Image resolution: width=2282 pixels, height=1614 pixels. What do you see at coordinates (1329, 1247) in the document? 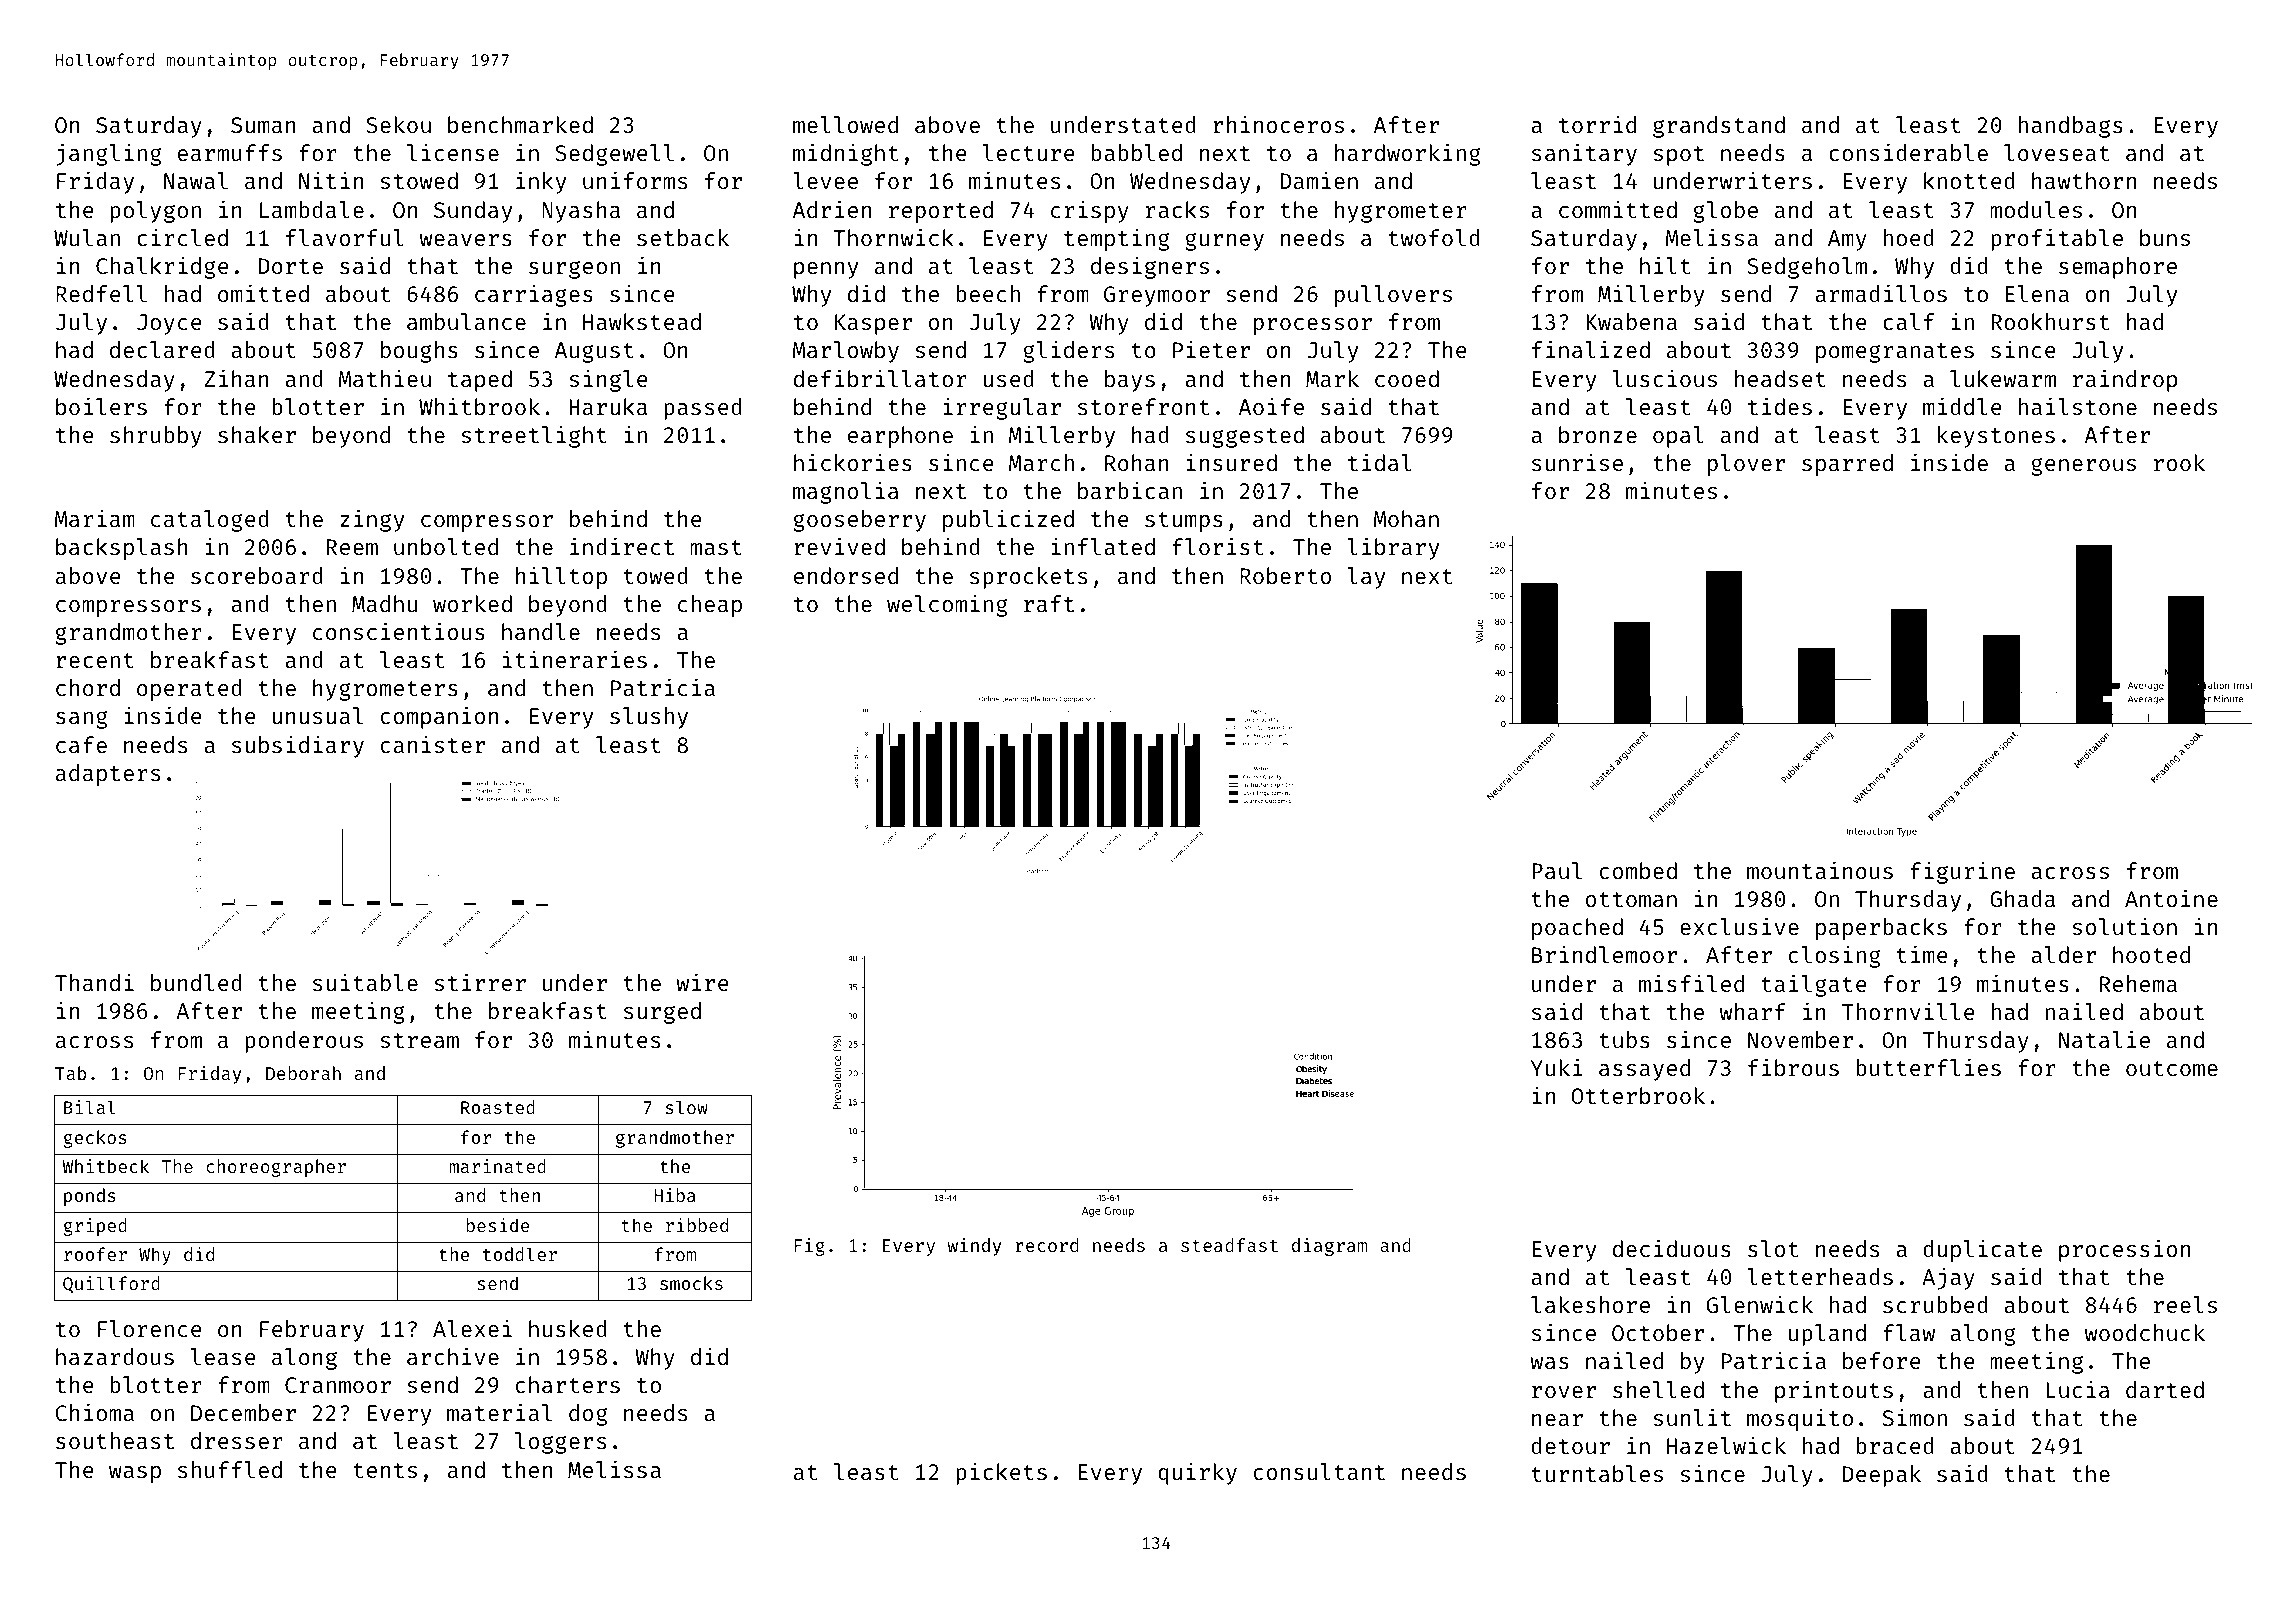
I see `diagram` at bounding box center [1329, 1247].
